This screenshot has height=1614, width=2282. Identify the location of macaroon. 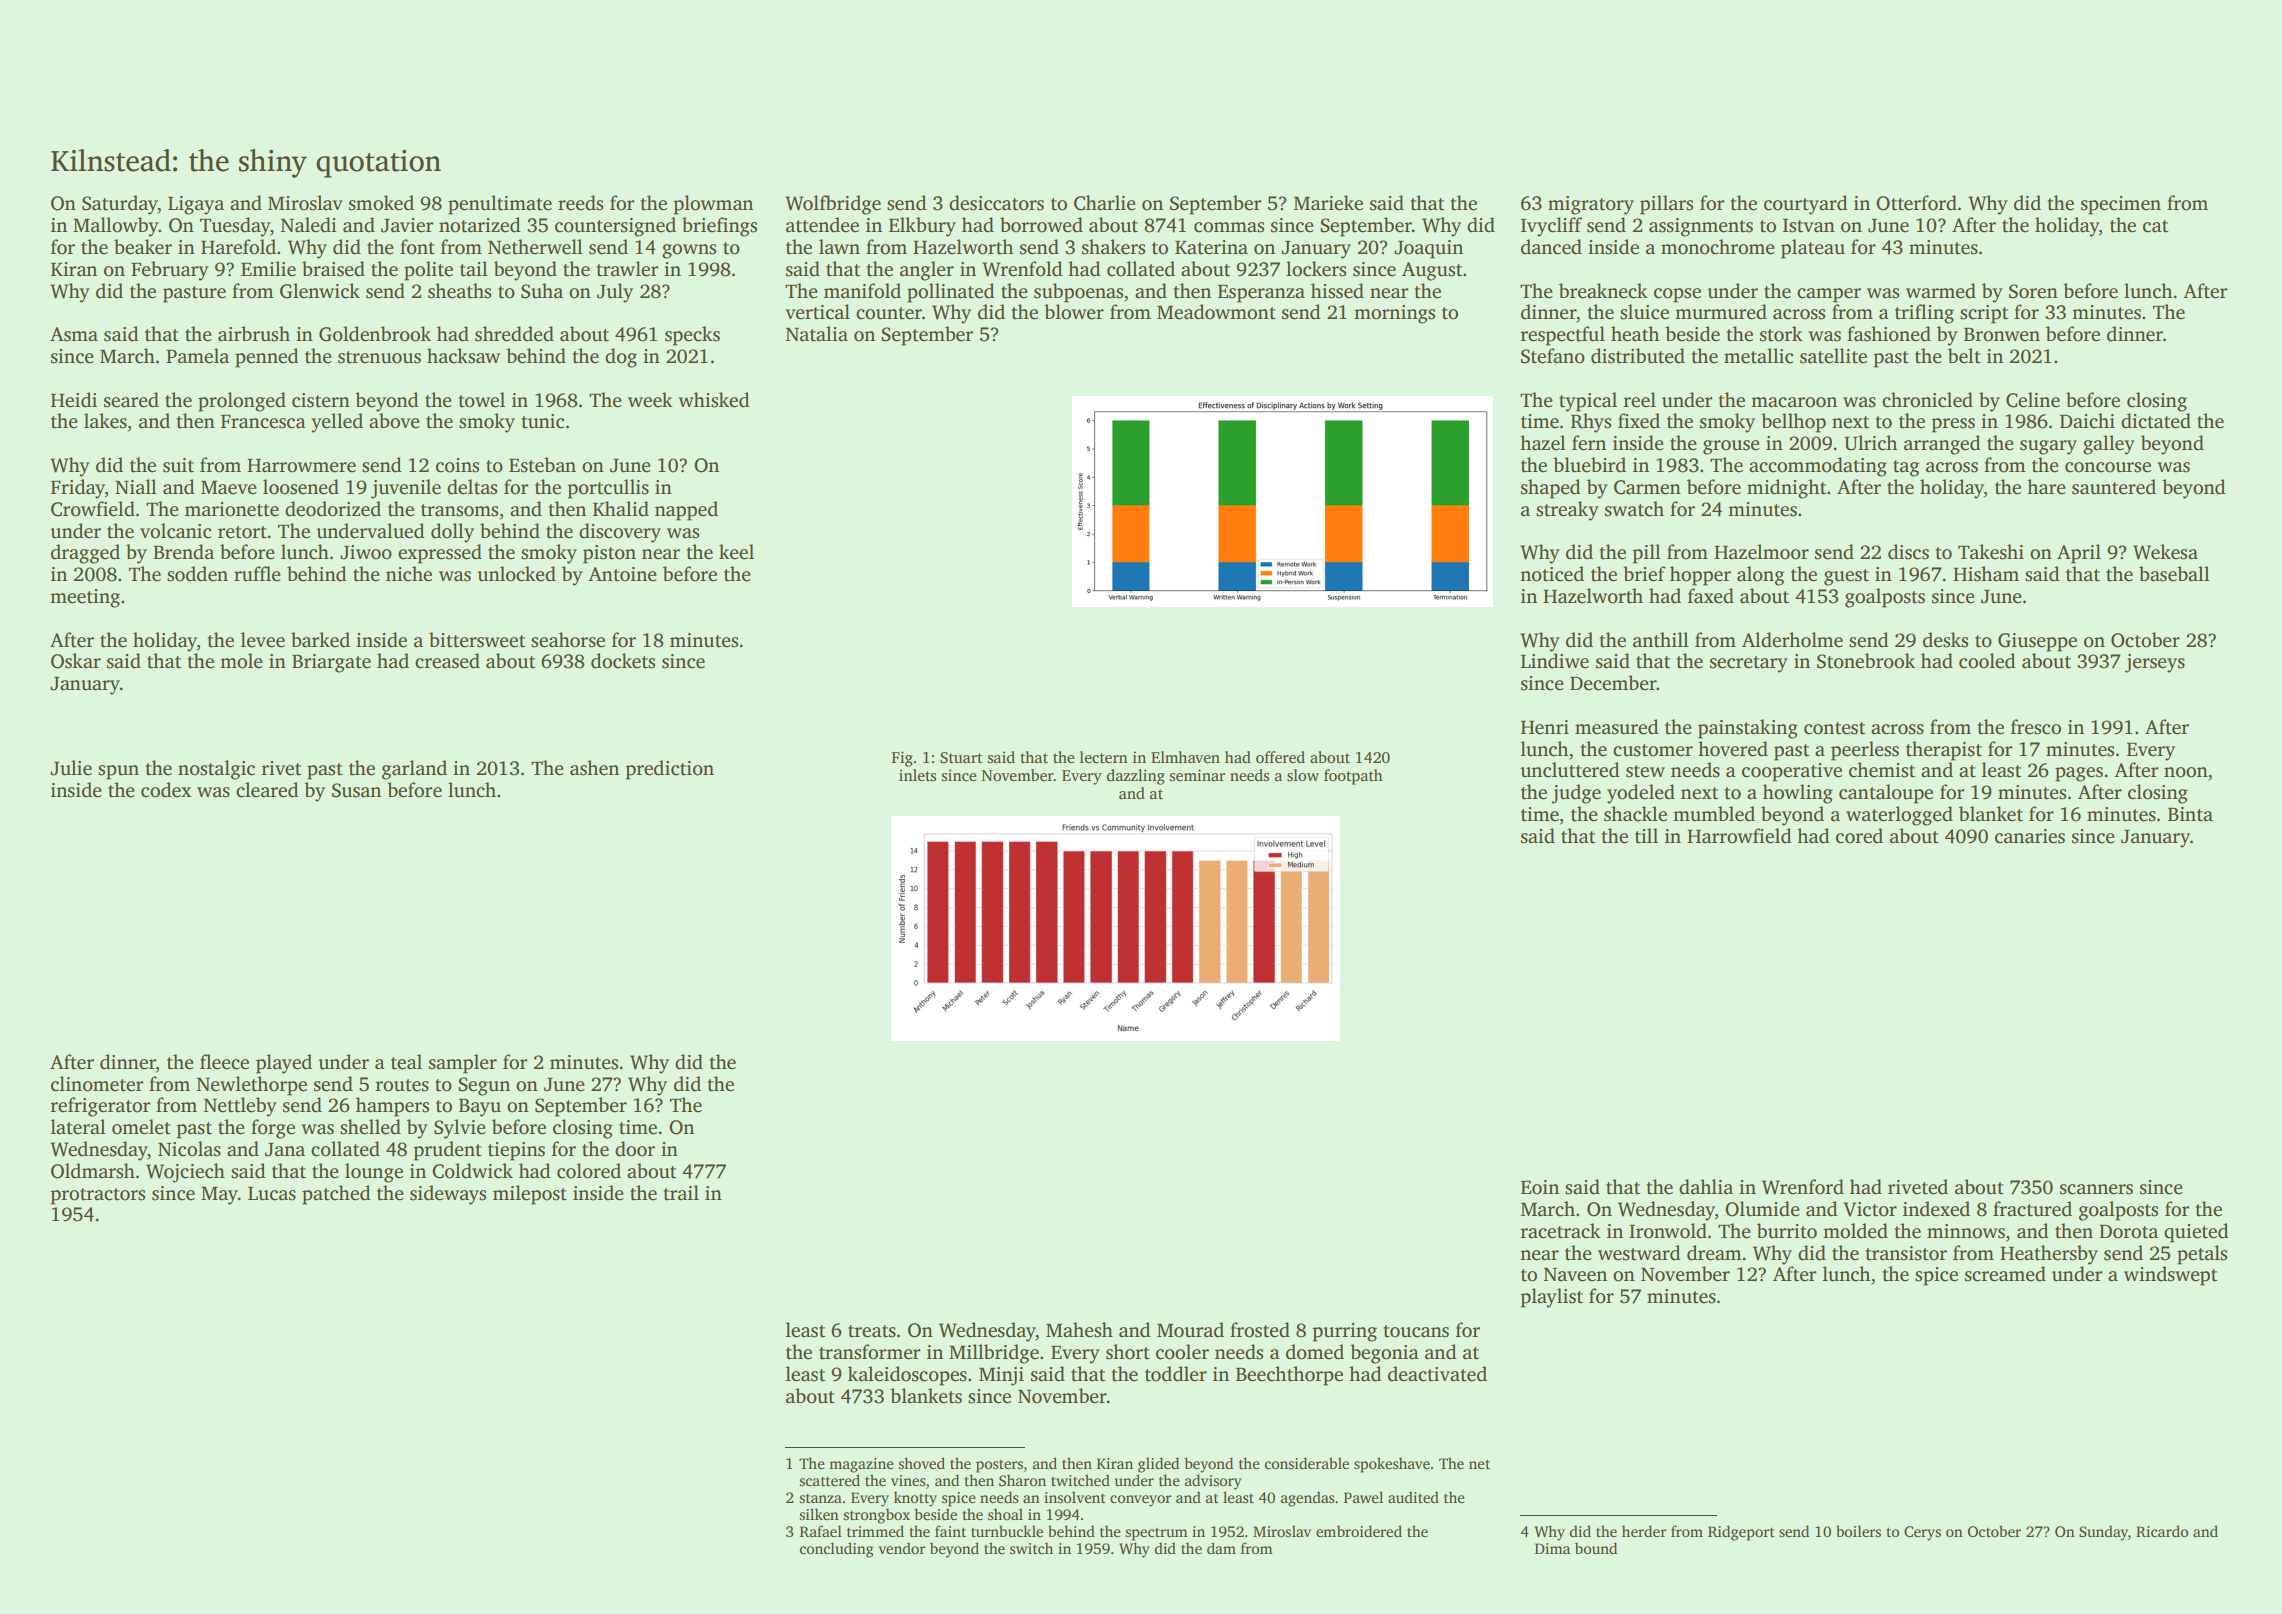
(1794, 402).
